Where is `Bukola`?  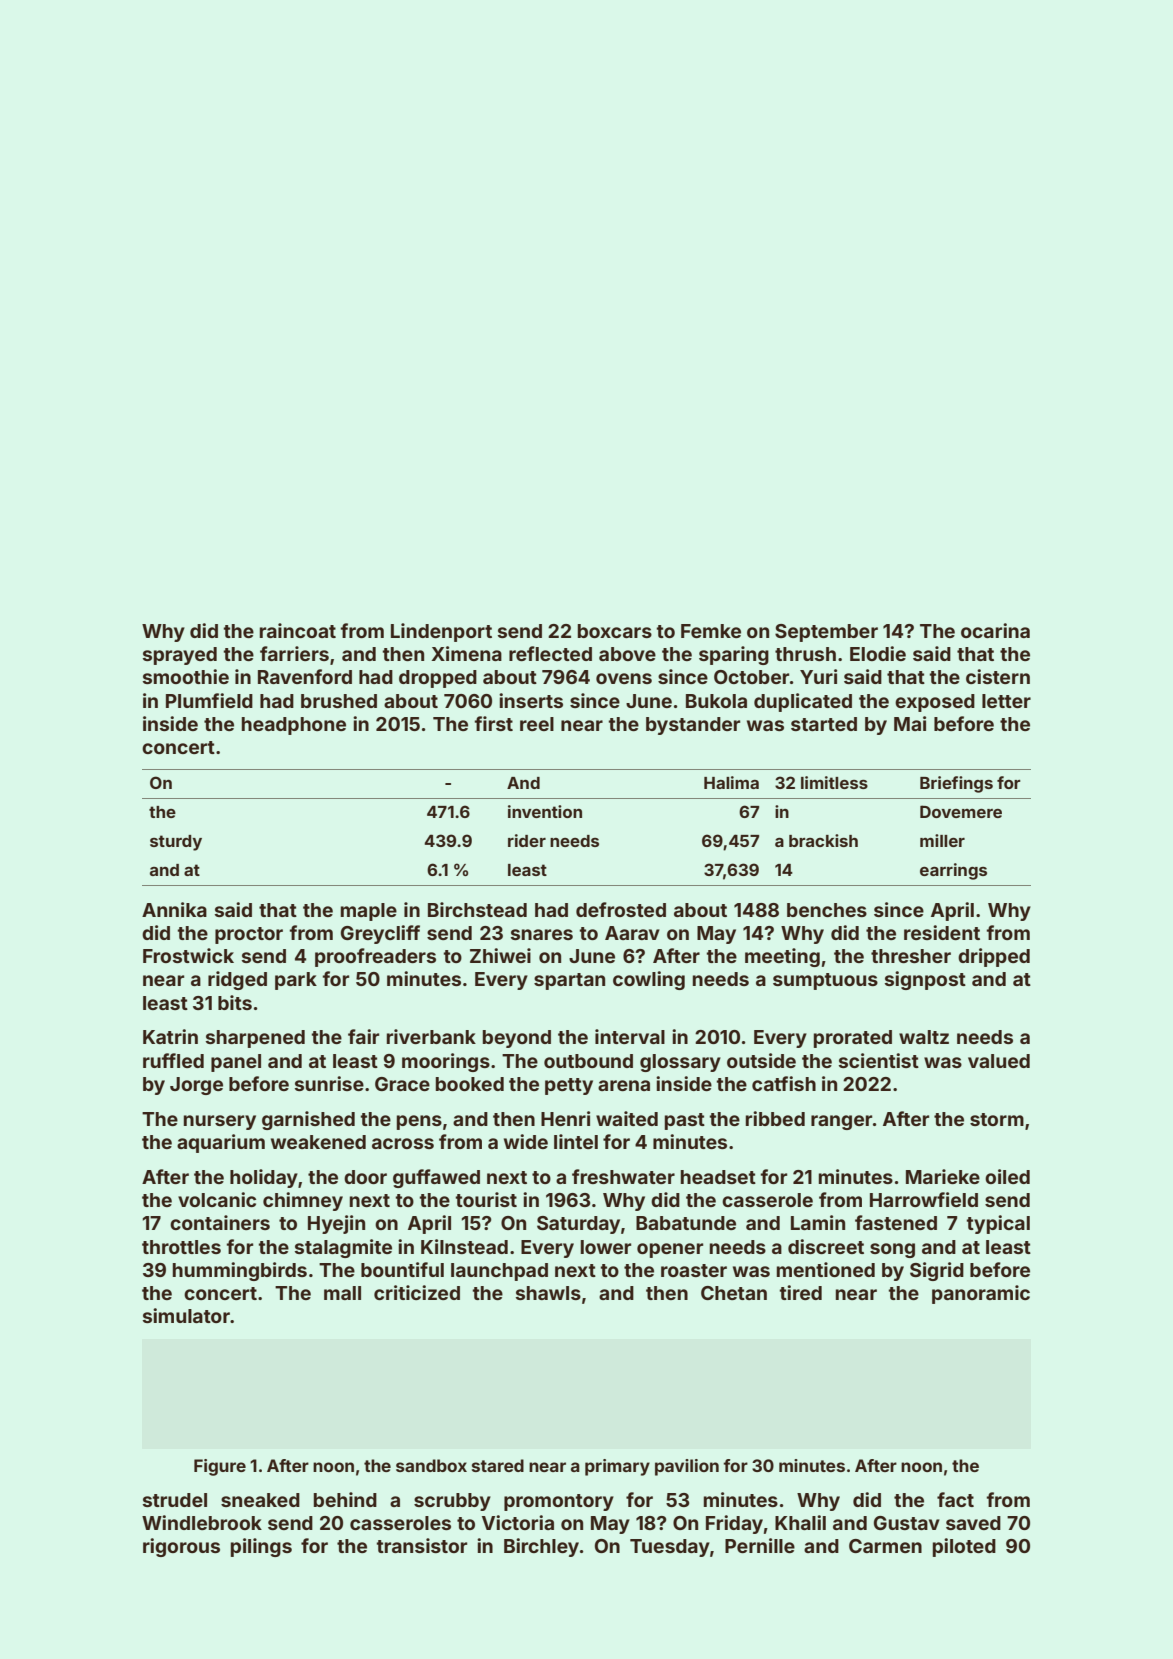 Bukola is located at coordinates (716, 701).
